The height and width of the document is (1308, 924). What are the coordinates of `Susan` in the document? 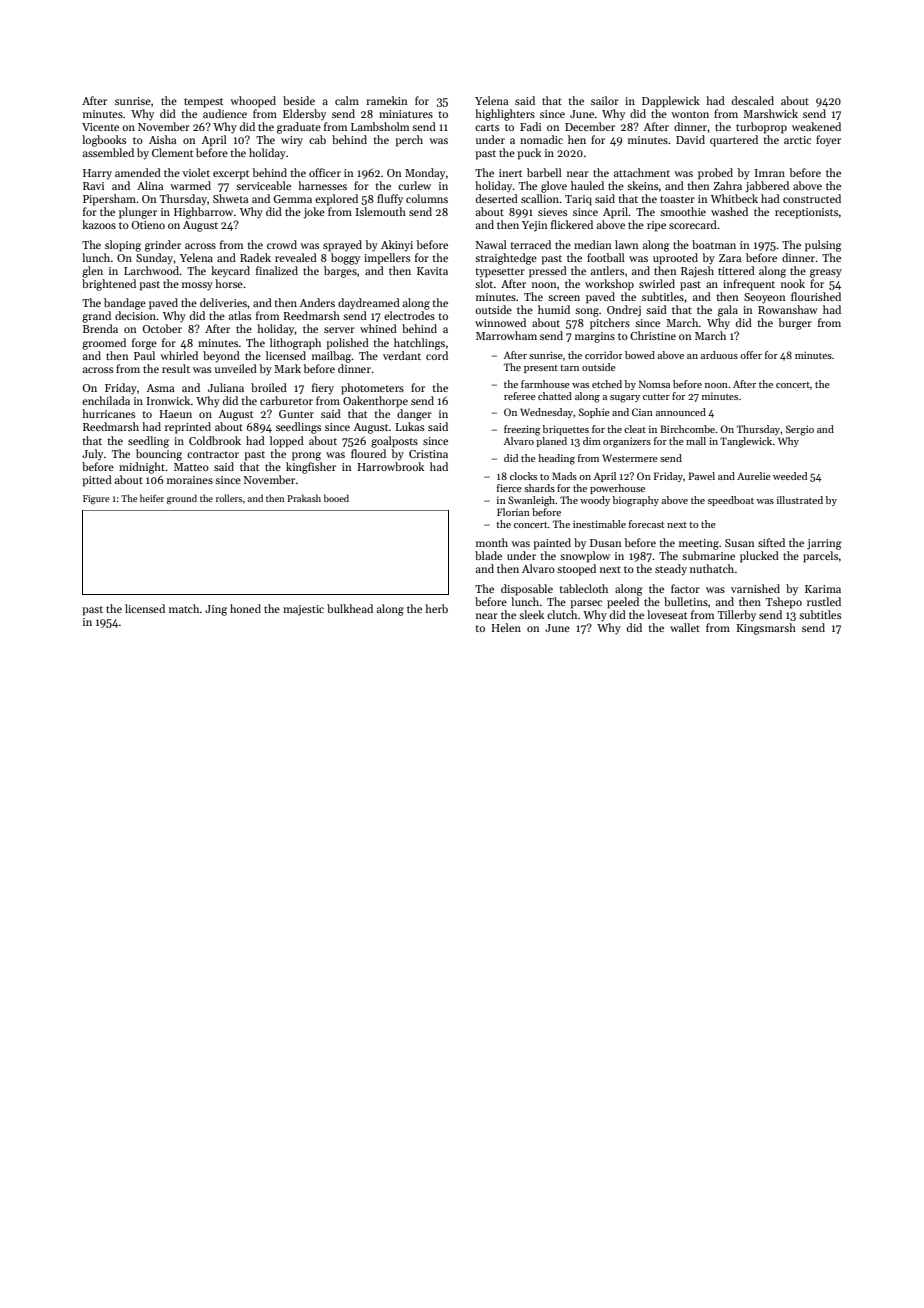 It's located at (740, 543).
